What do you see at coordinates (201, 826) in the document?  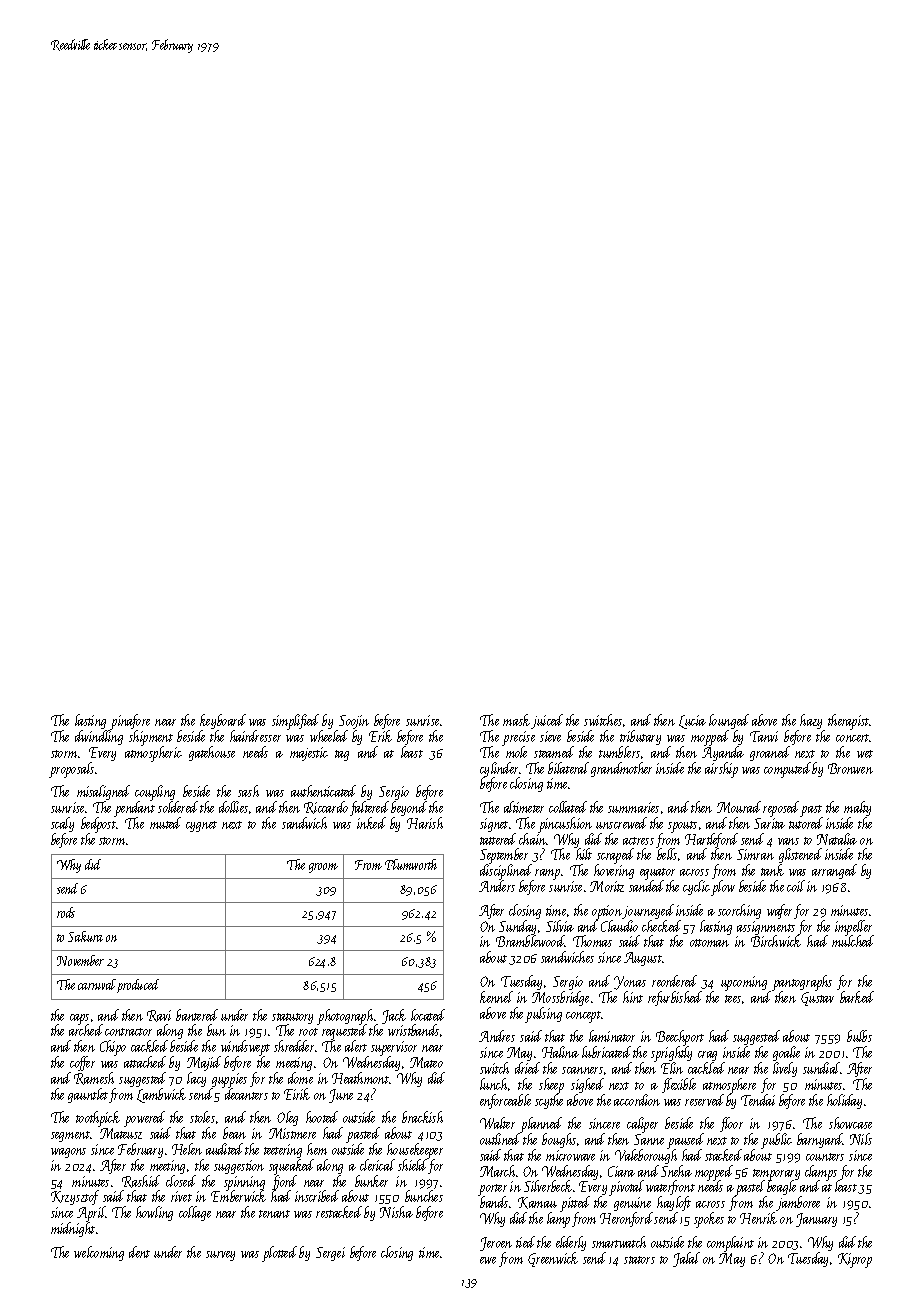 I see `cygnet` at bounding box center [201, 826].
